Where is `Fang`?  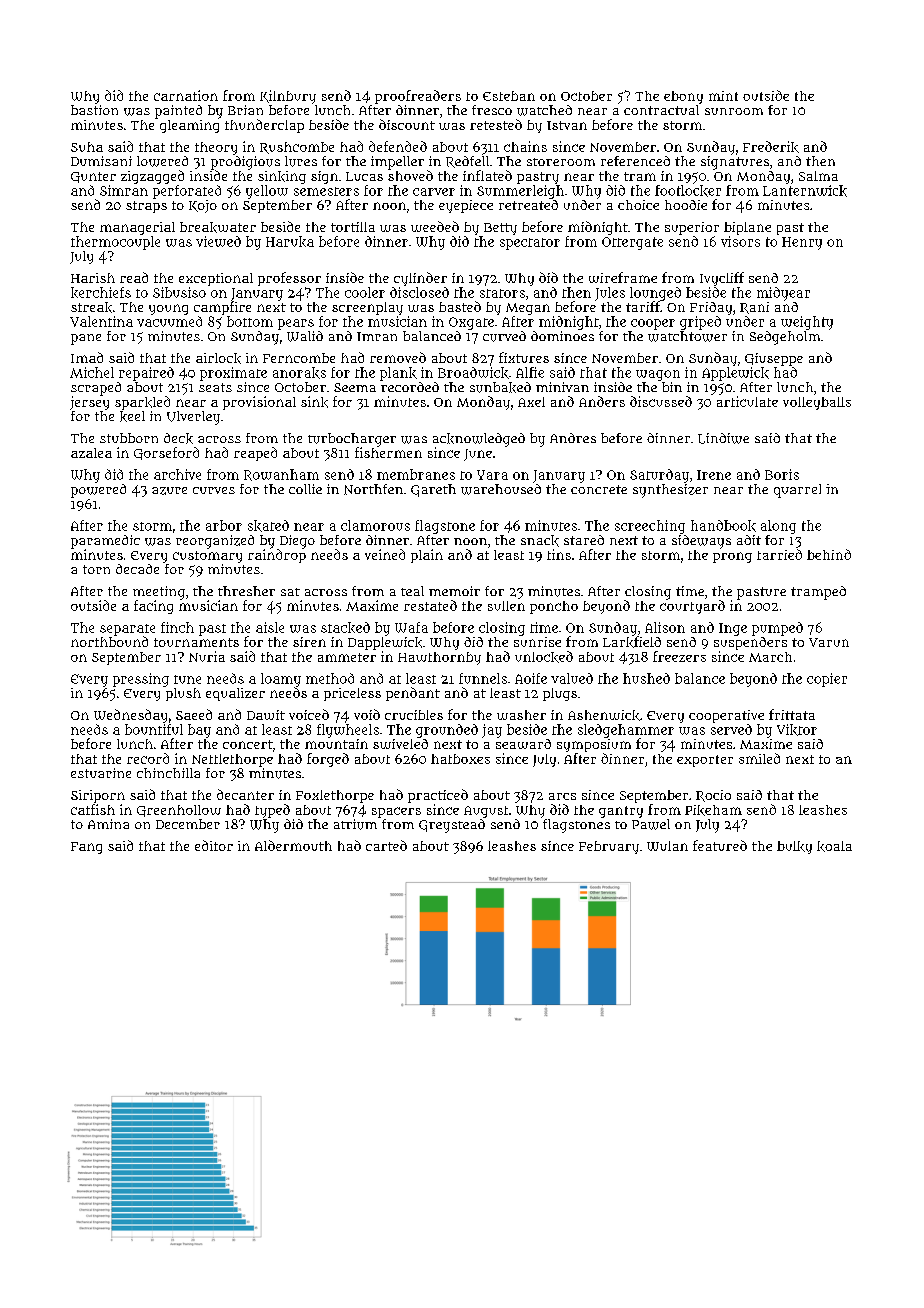 Fang is located at coordinates (86, 848).
